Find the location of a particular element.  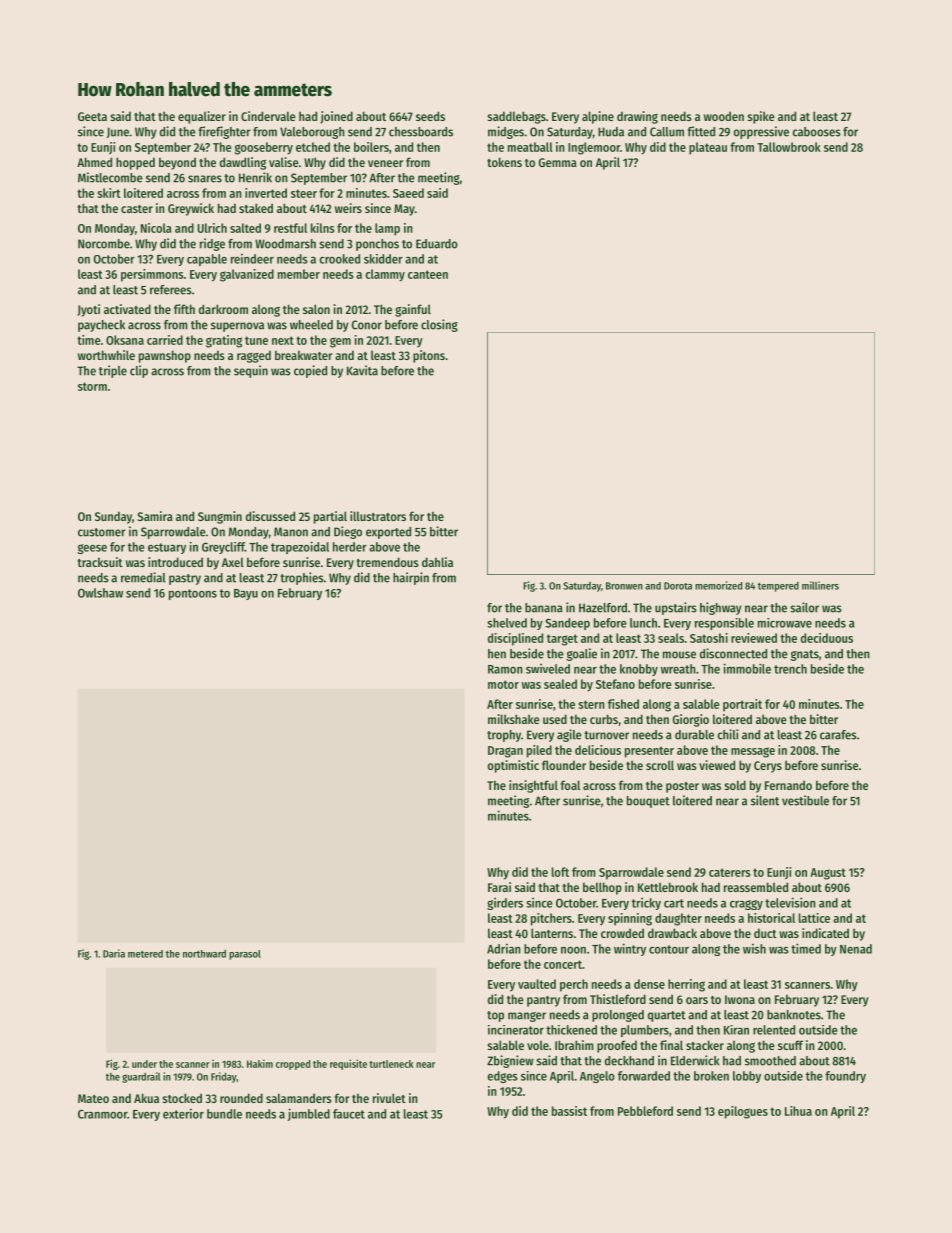

Adrian is located at coordinates (504, 948).
